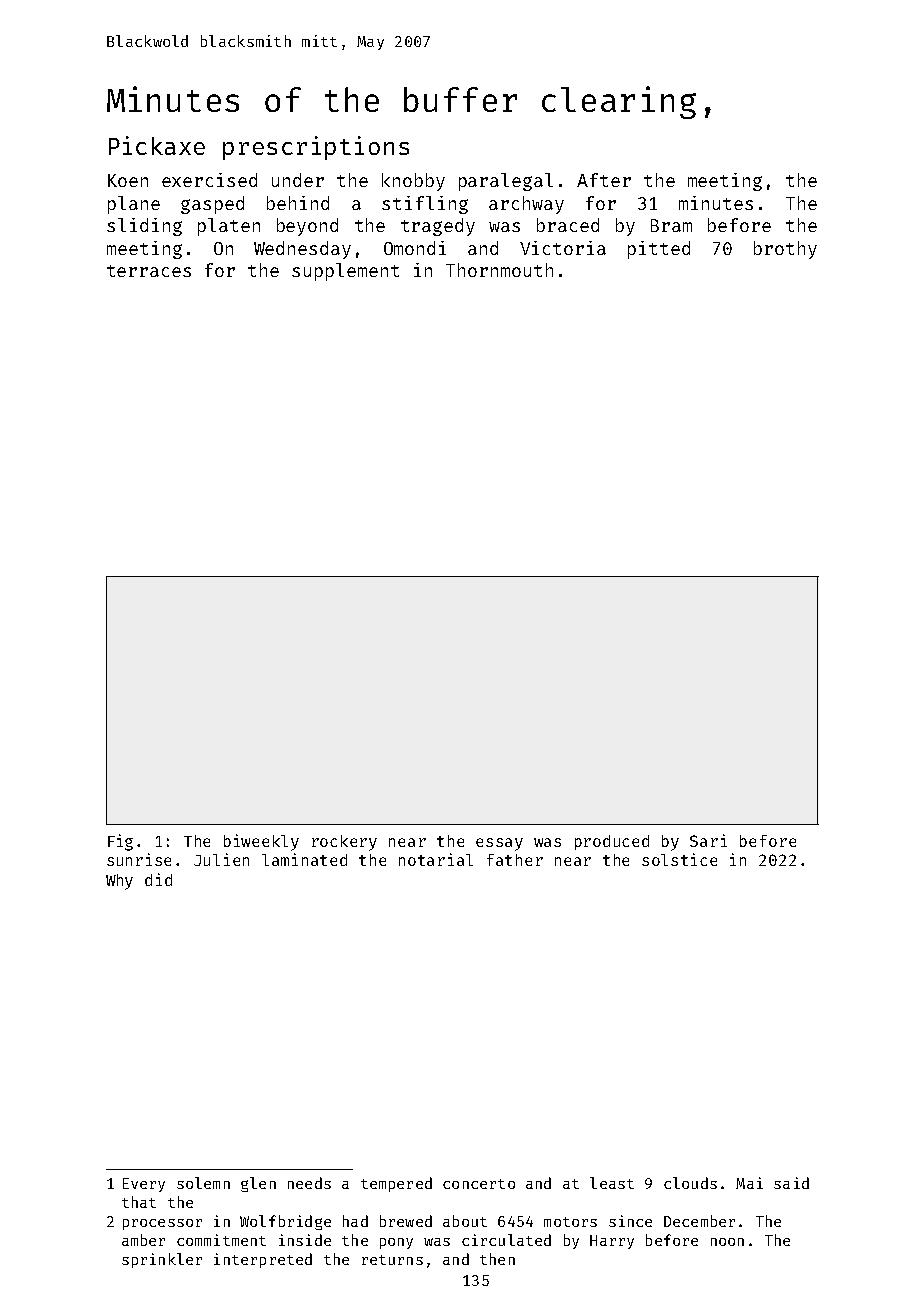 This image has width=924, height=1308. I want to click on After, so click(604, 180).
